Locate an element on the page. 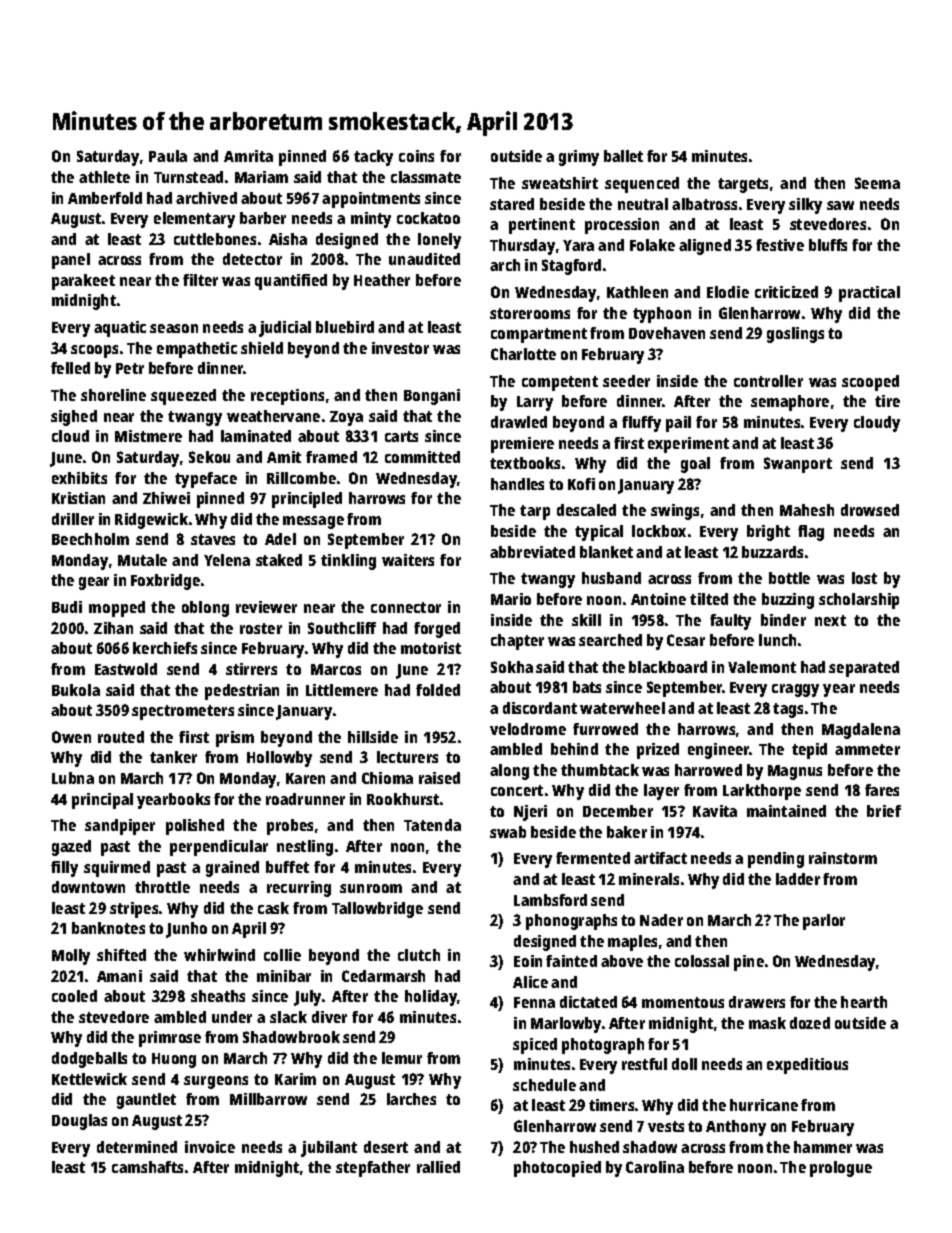 The image size is (952, 1233). parlor is located at coordinates (824, 922).
